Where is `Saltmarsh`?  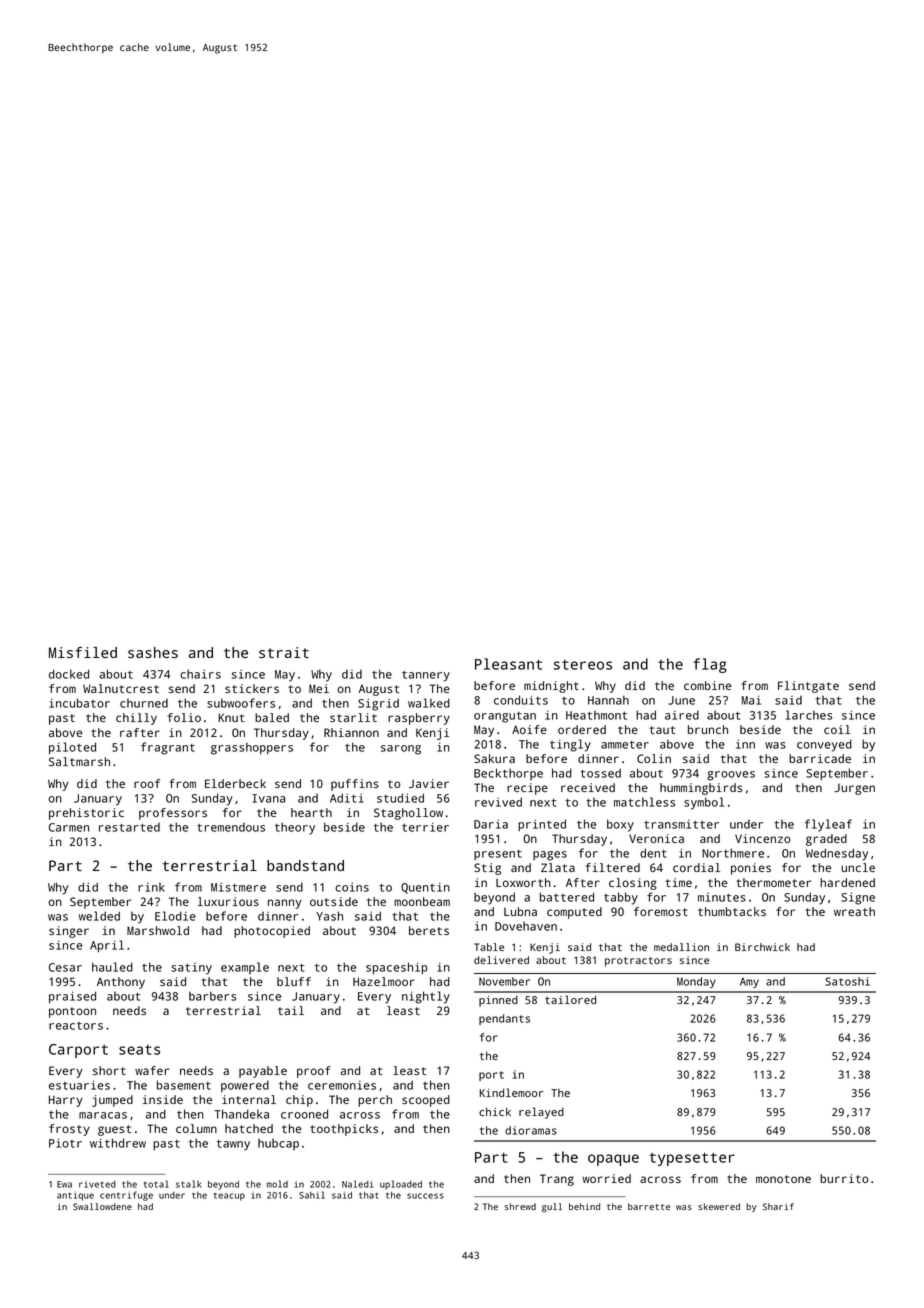
Saltmarsh is located at coordinates (79, 761).
